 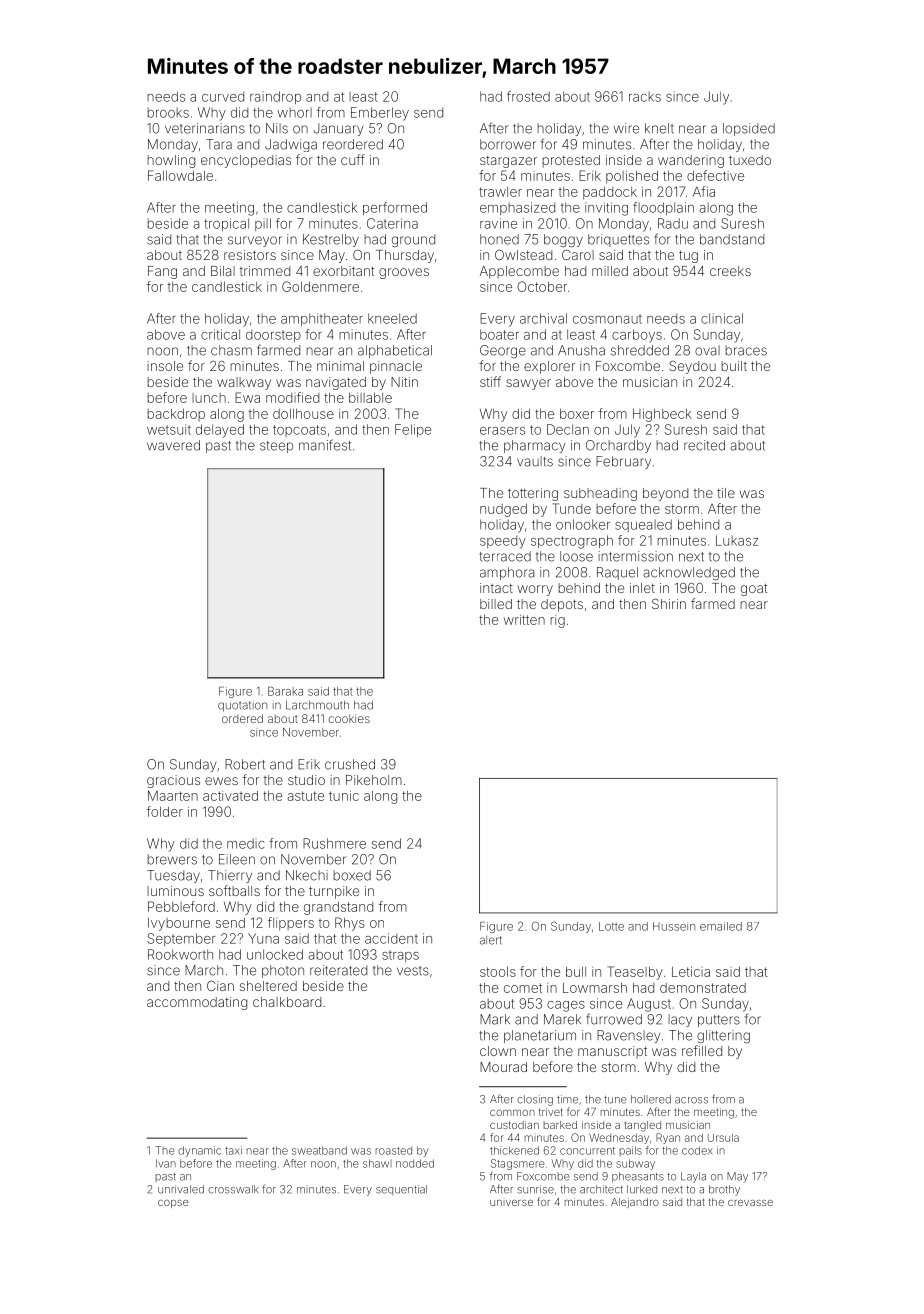 What do you see at coordinates (721, 926) in the screenshot?
I see `emailed` at bounding box center [721, 926].
